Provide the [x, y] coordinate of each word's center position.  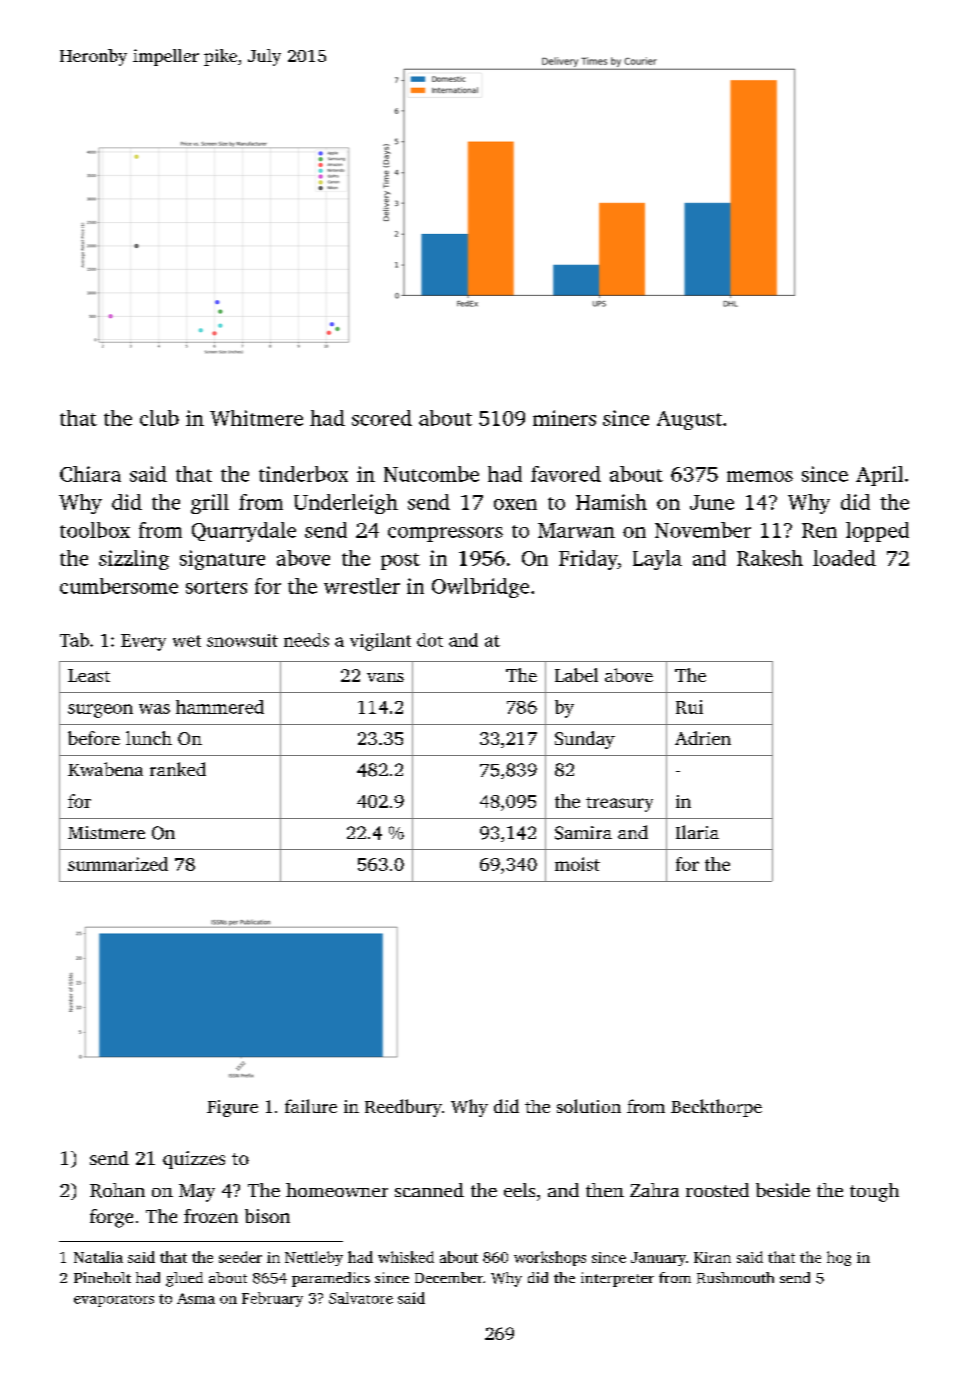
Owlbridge [480, 588]
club [159, 418]
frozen [211, 1216]
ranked [178, 769]
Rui [689, 707]
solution [589, 1106]
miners [564, 418]
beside [783, 1190]
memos [760, 476]
